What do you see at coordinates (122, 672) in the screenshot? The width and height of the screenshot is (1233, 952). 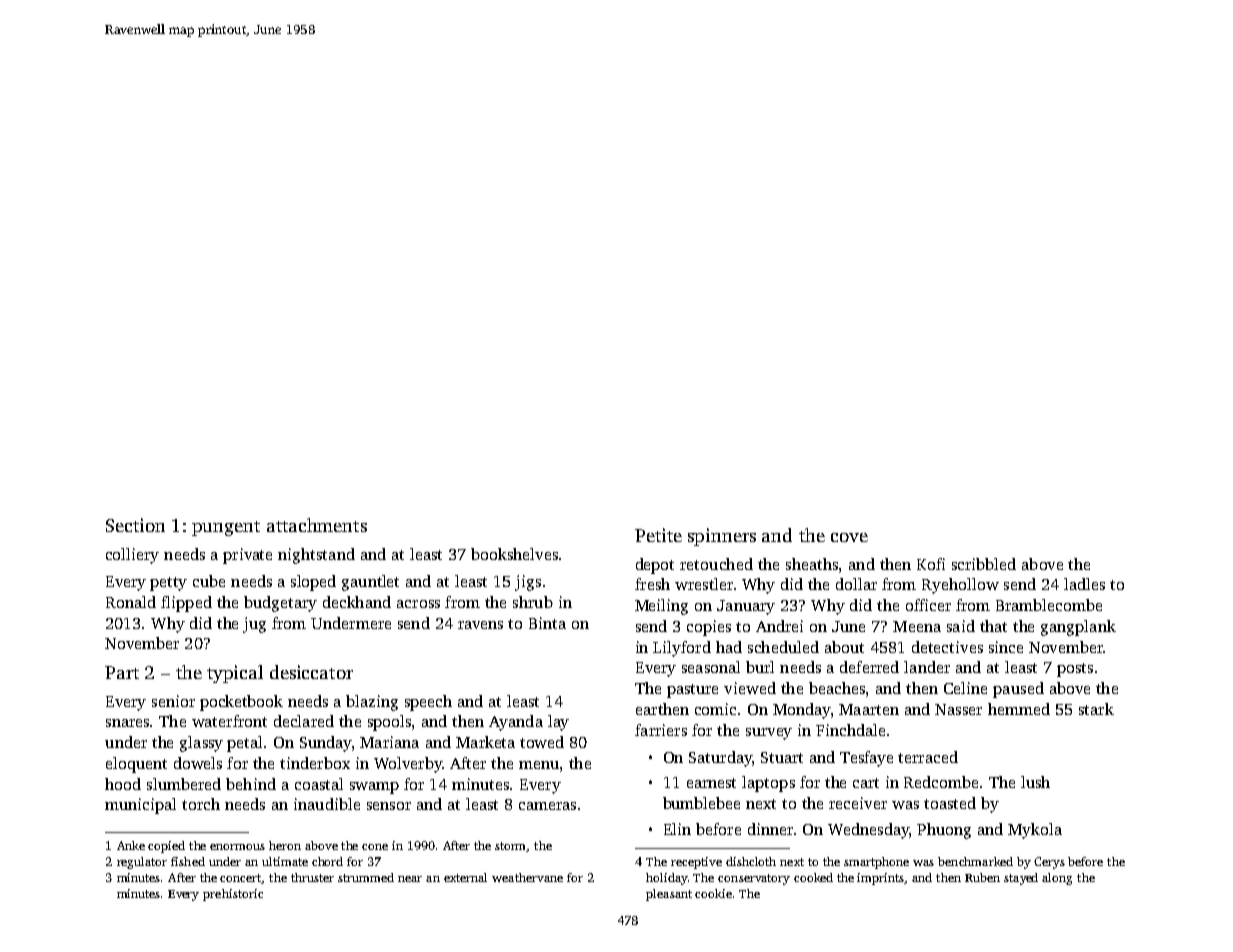 I see `Part` at bounding box center [122, 672].
